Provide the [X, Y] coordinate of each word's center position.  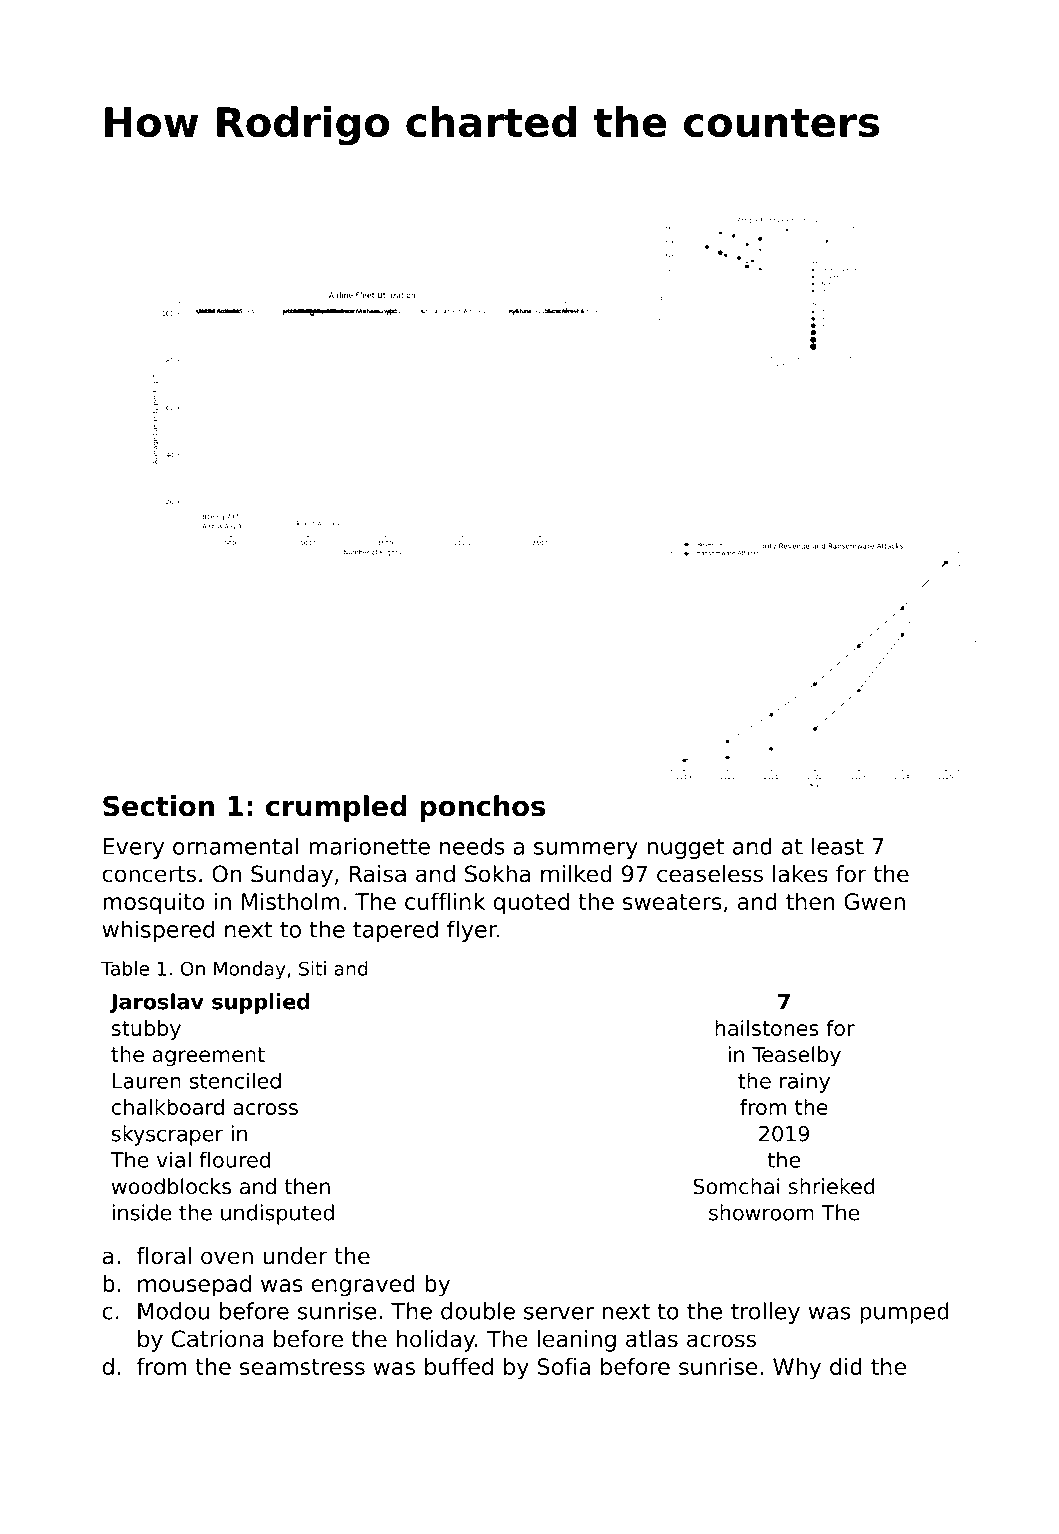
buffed [459, 1366]
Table [125, 968]
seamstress [302, 1367]
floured [234, 1159]
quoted [531, 904]
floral [163, 1256]
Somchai [736, 1186]
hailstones [767, 1028]
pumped [904, 1313]
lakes [800, 874]
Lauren [147, 1081]
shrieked [832, 1186]
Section [158, 806]
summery [586, 850]
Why [797, 1369]
